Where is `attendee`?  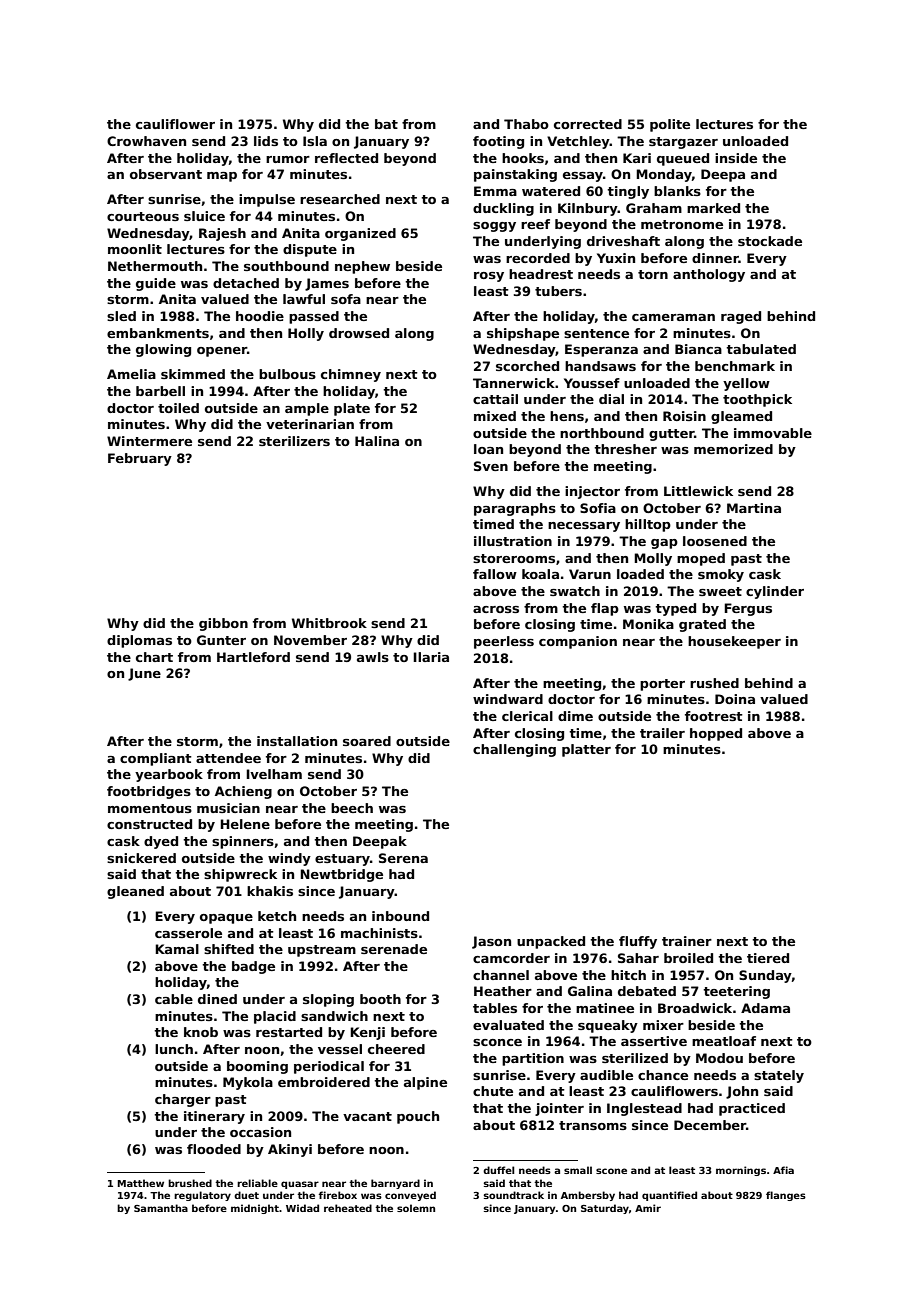
attendee is located at coordinates (228, 758).
